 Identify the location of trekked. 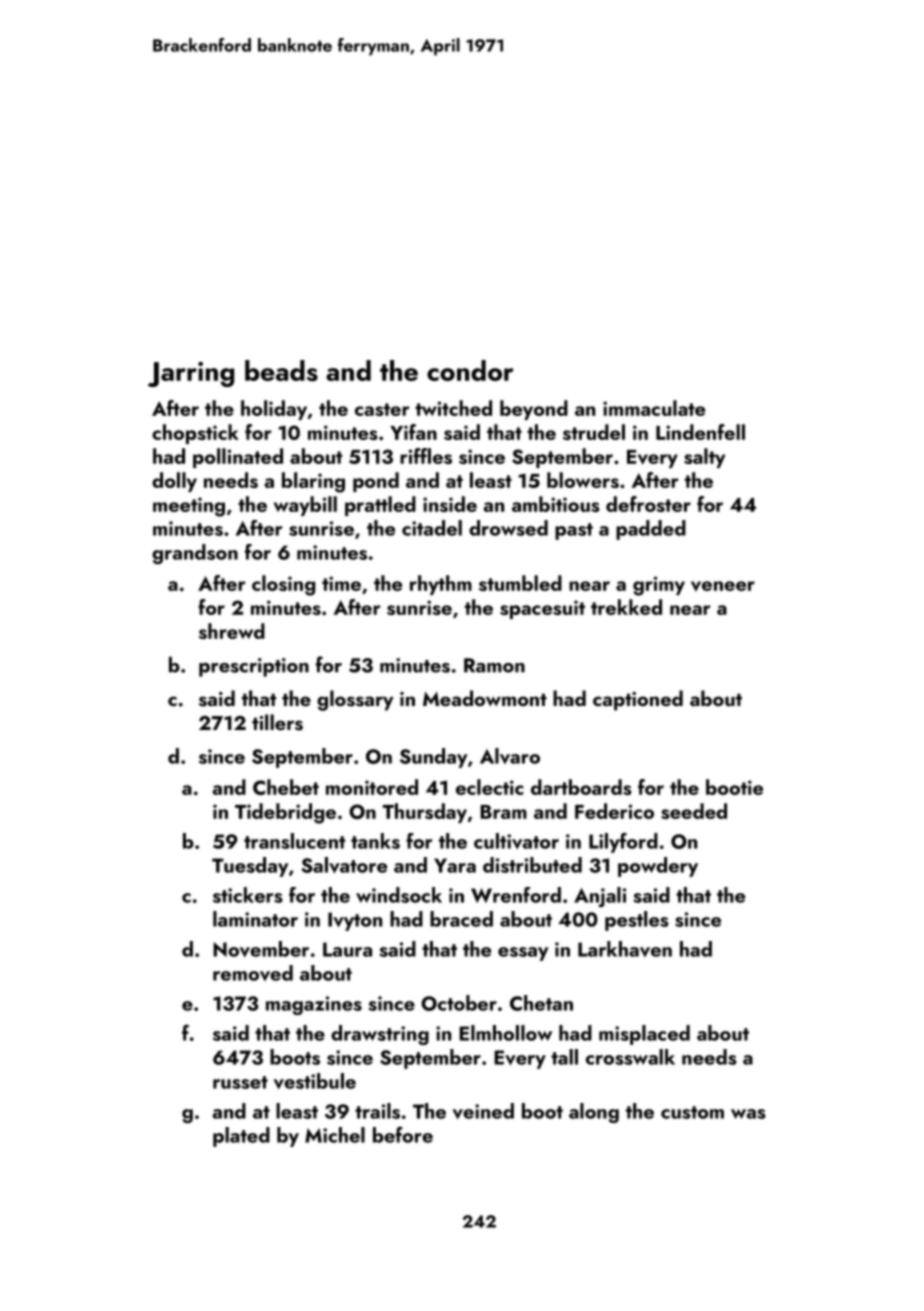
(626, 607).
